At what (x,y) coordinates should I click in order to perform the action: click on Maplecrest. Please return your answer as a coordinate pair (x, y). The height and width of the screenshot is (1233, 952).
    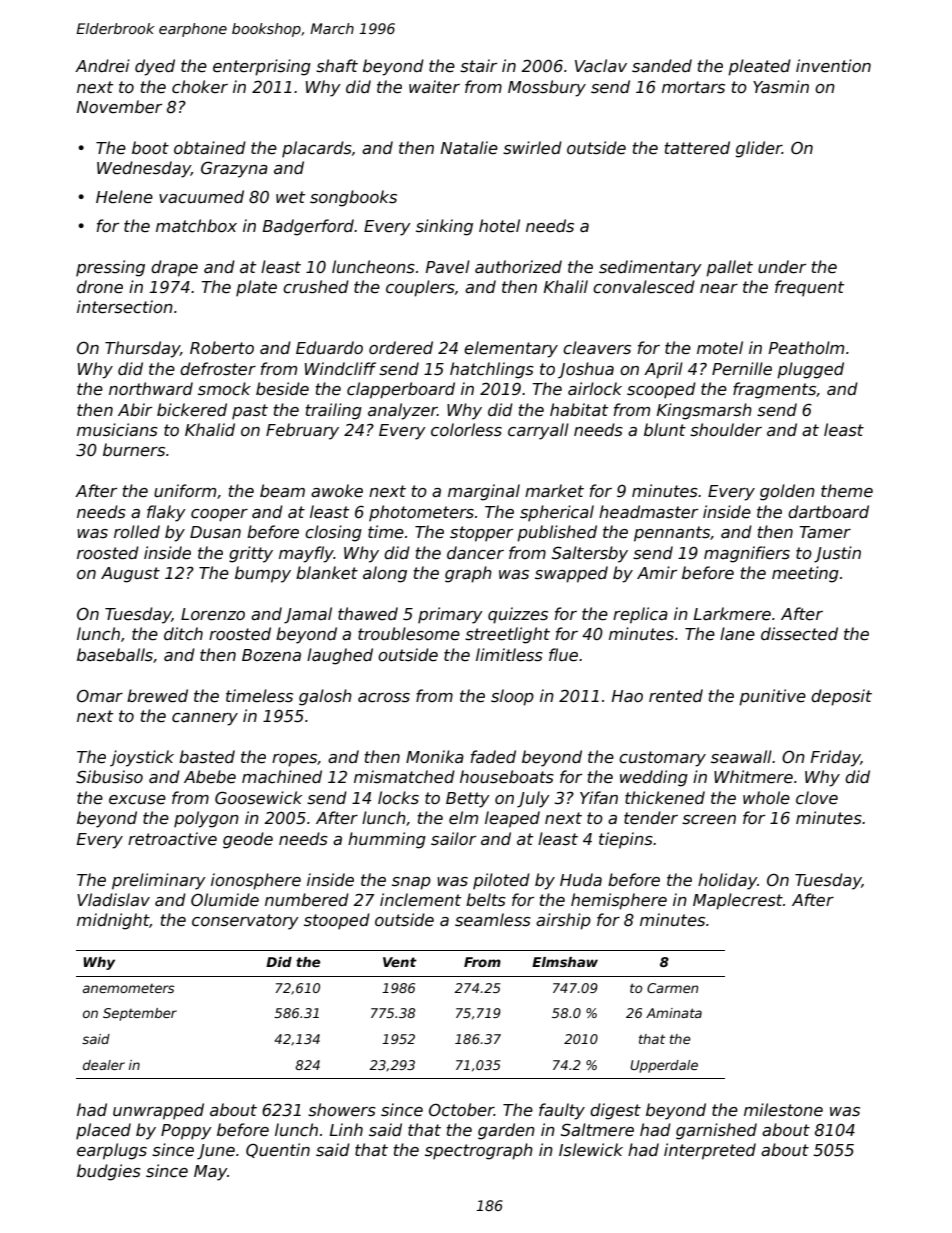
    Looking at the image, I should click on (738, 901).
